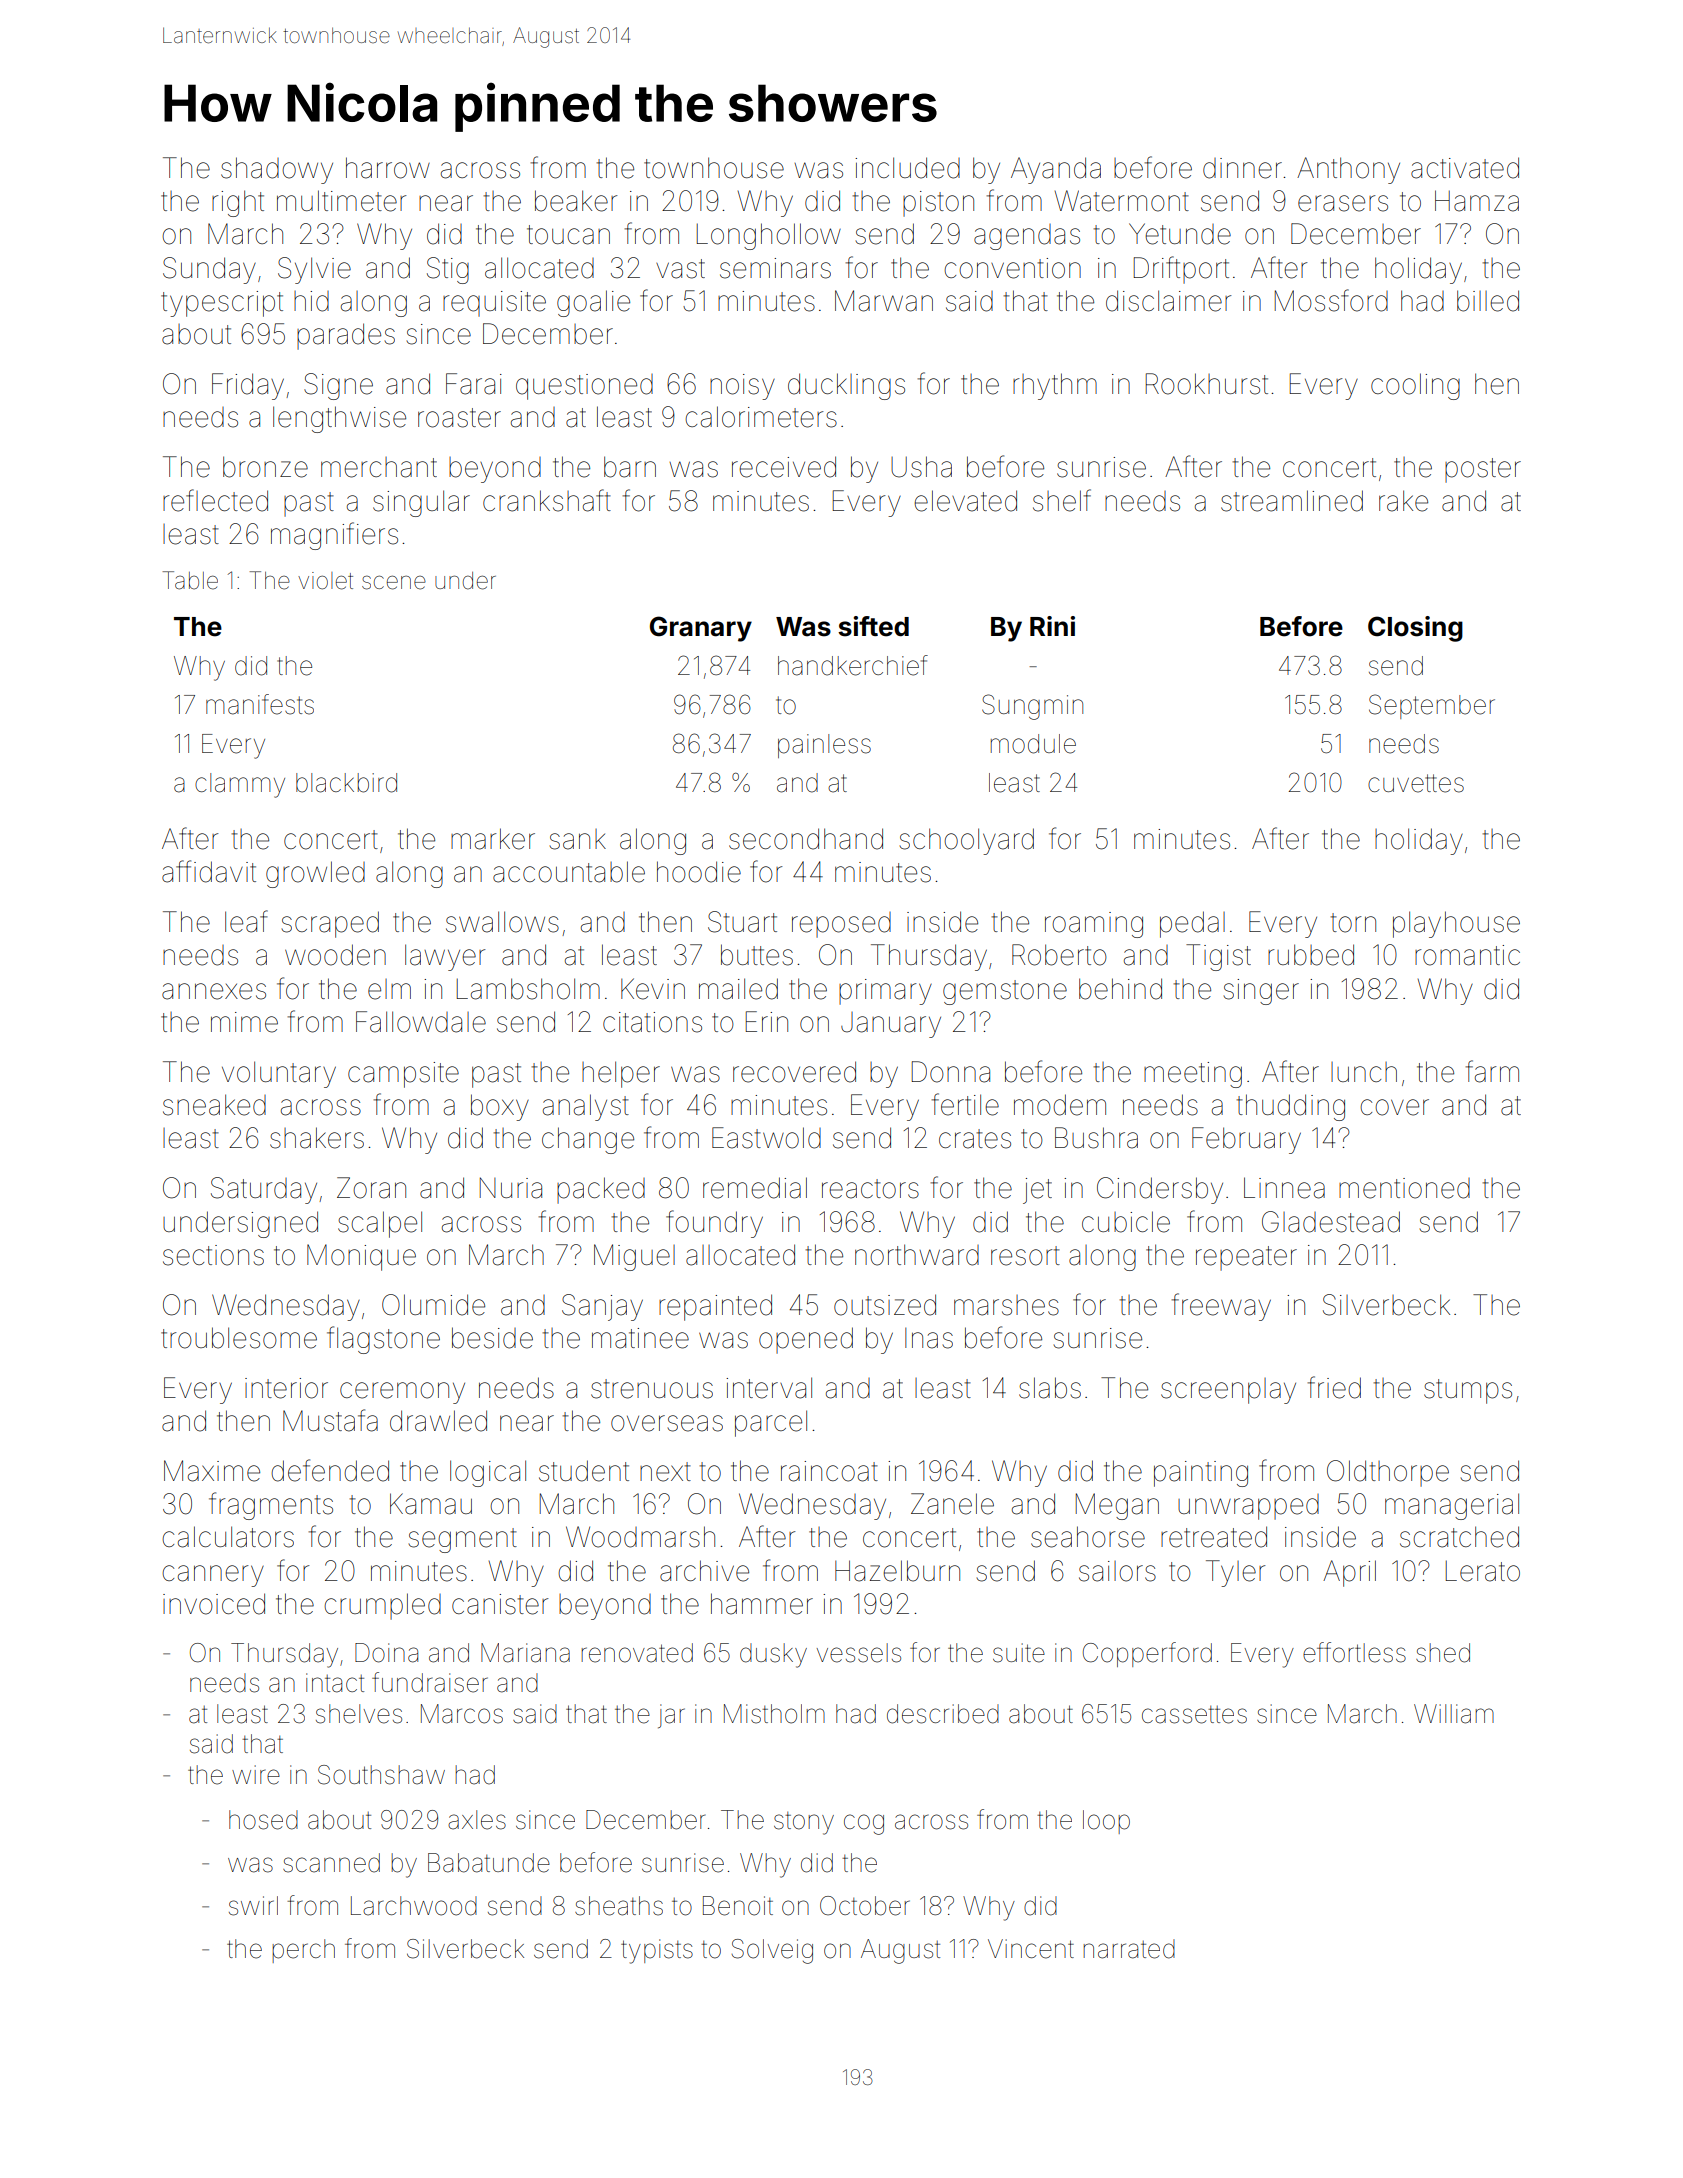 This document has height=2178, width=1683. What do you see at coordinates (1465, 168) in the document?
I see `activated` at bounding box center [1465, 168].
